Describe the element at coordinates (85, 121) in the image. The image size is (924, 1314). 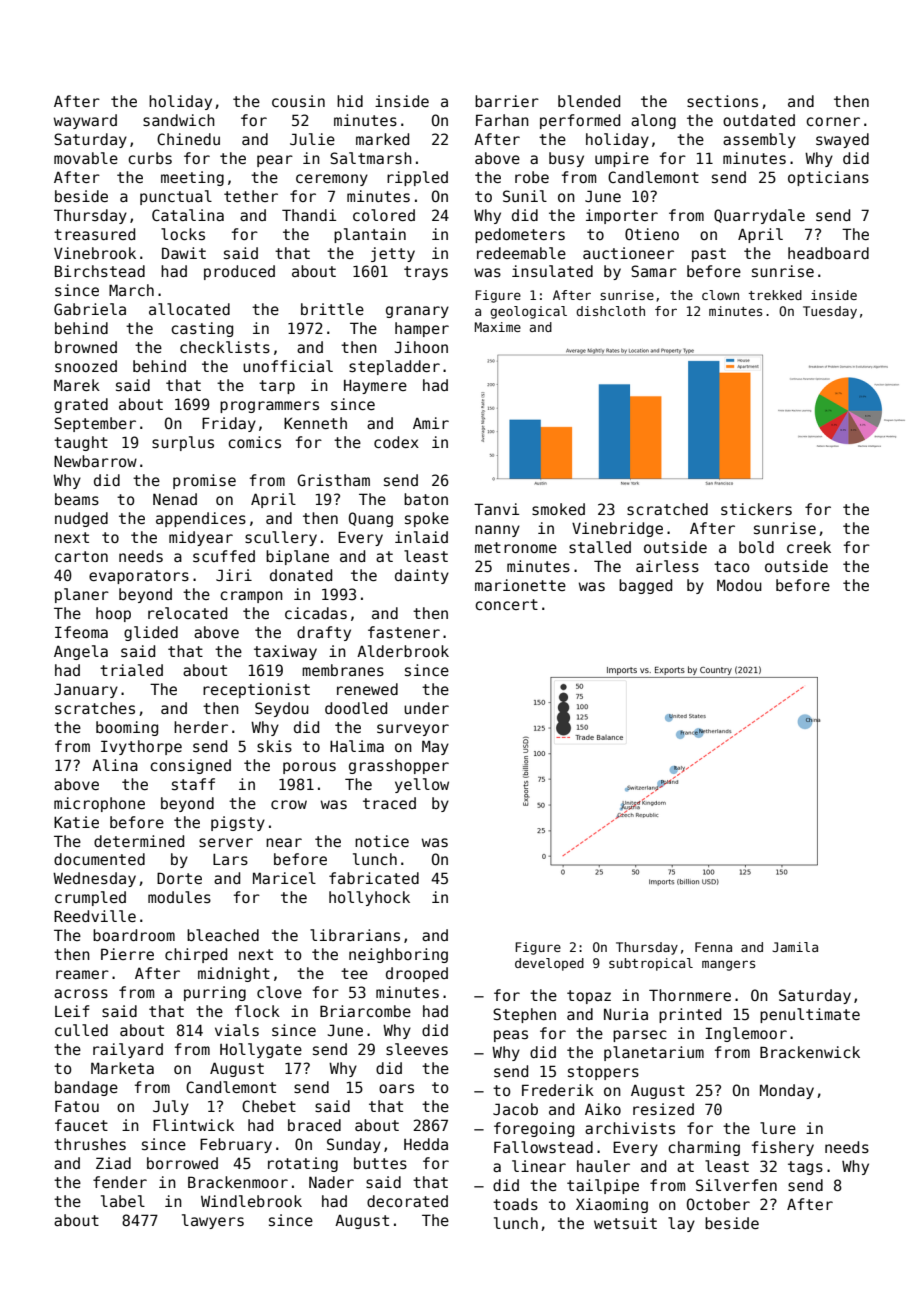
I see `wayward` at that location.
